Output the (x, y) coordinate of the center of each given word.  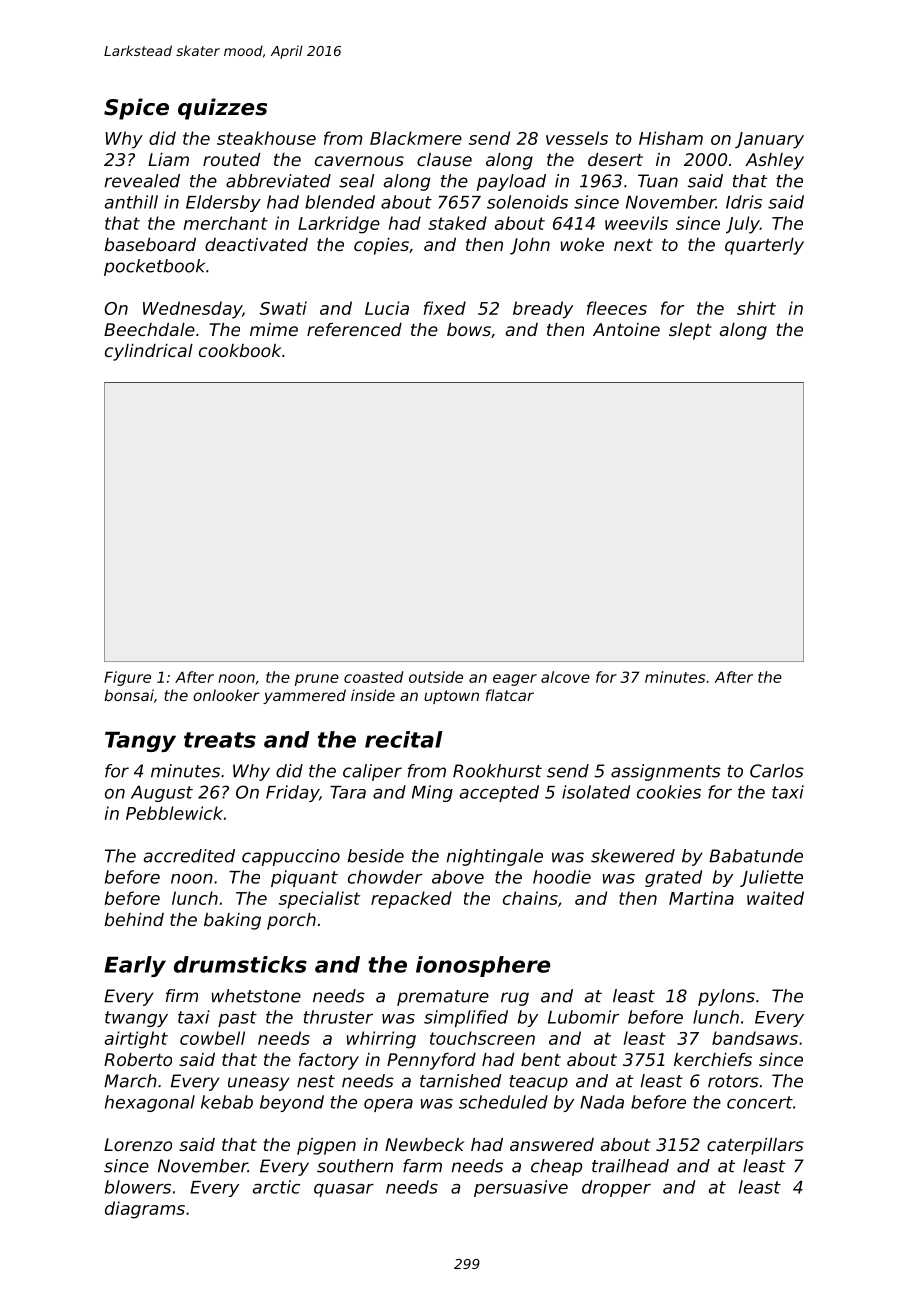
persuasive (521, 1188)
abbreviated (278, 181)
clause (444, 159)
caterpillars (755, 1146)
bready (543, 310)
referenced (354, 329)
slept (690, 331)
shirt (756, 308)
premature (443, 998)
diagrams (145, 1210)
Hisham (671, 138)
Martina (701, 898)
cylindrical (149, 352)
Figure (127, 678)
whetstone (256, 996)
